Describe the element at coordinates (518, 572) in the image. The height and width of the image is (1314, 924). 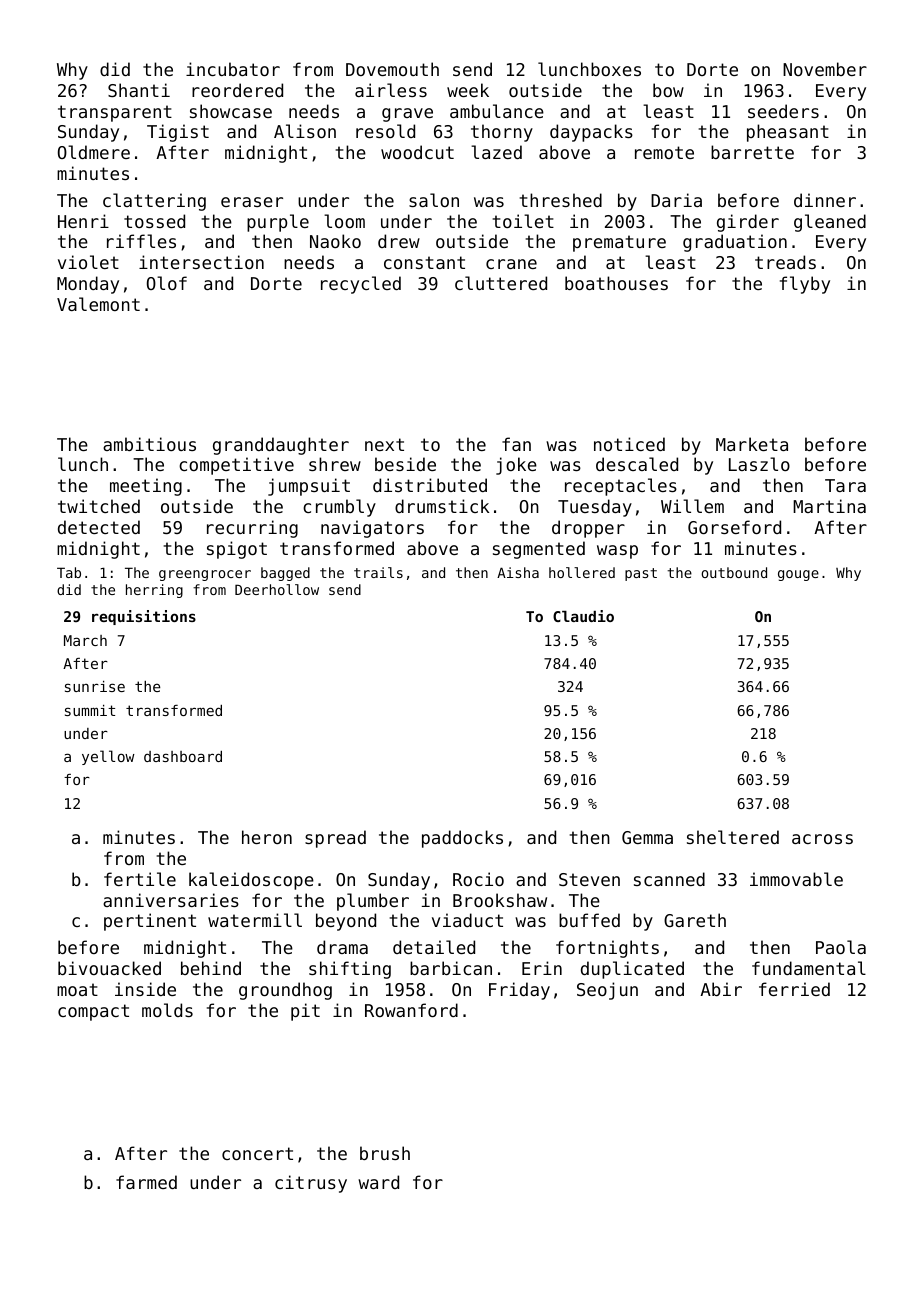
I see `Aisha` at that location.
